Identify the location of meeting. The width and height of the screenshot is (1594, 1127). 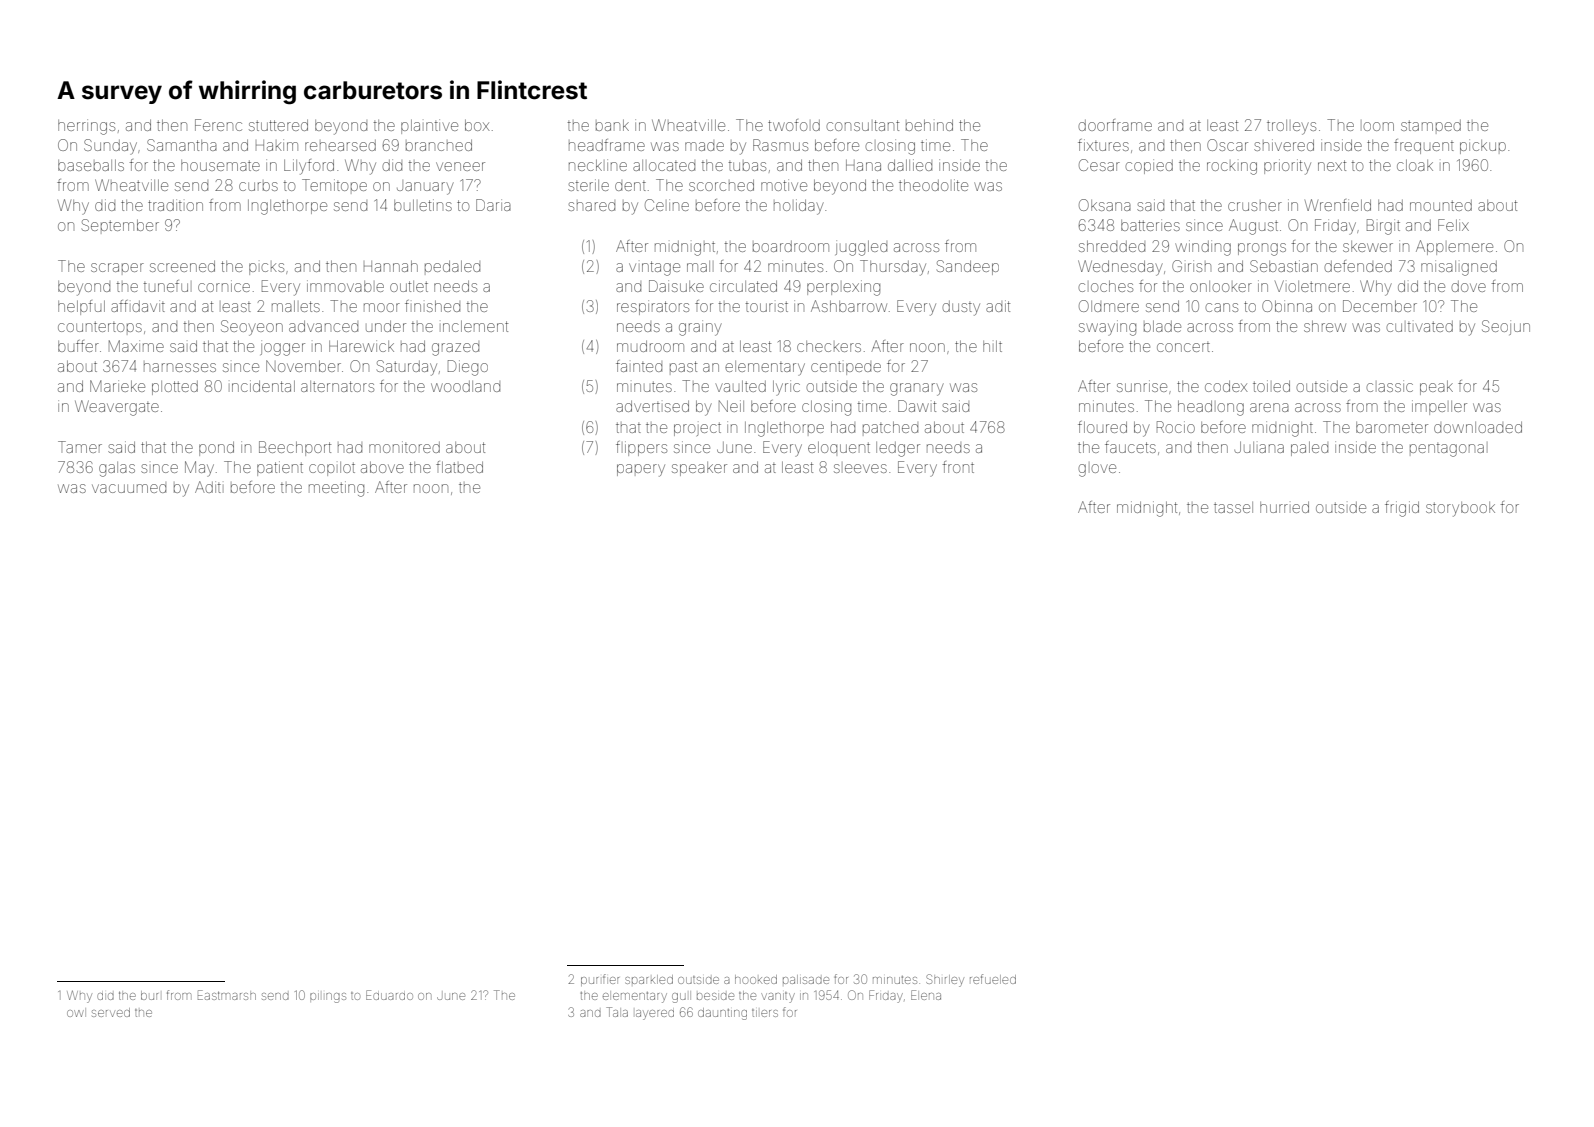
(336, 489).
